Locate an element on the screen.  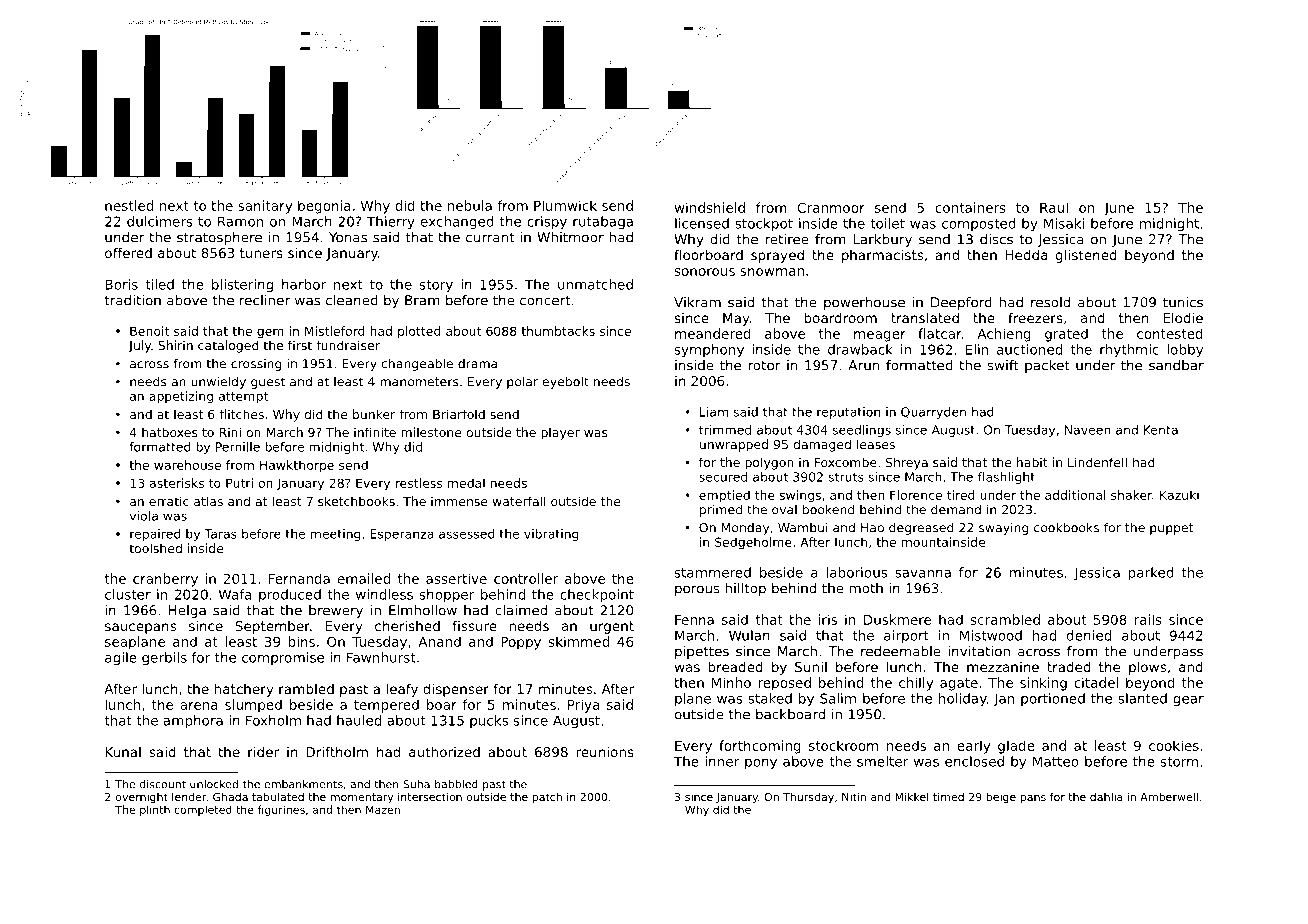
eyebolt is located at coordinates (565, 382).
